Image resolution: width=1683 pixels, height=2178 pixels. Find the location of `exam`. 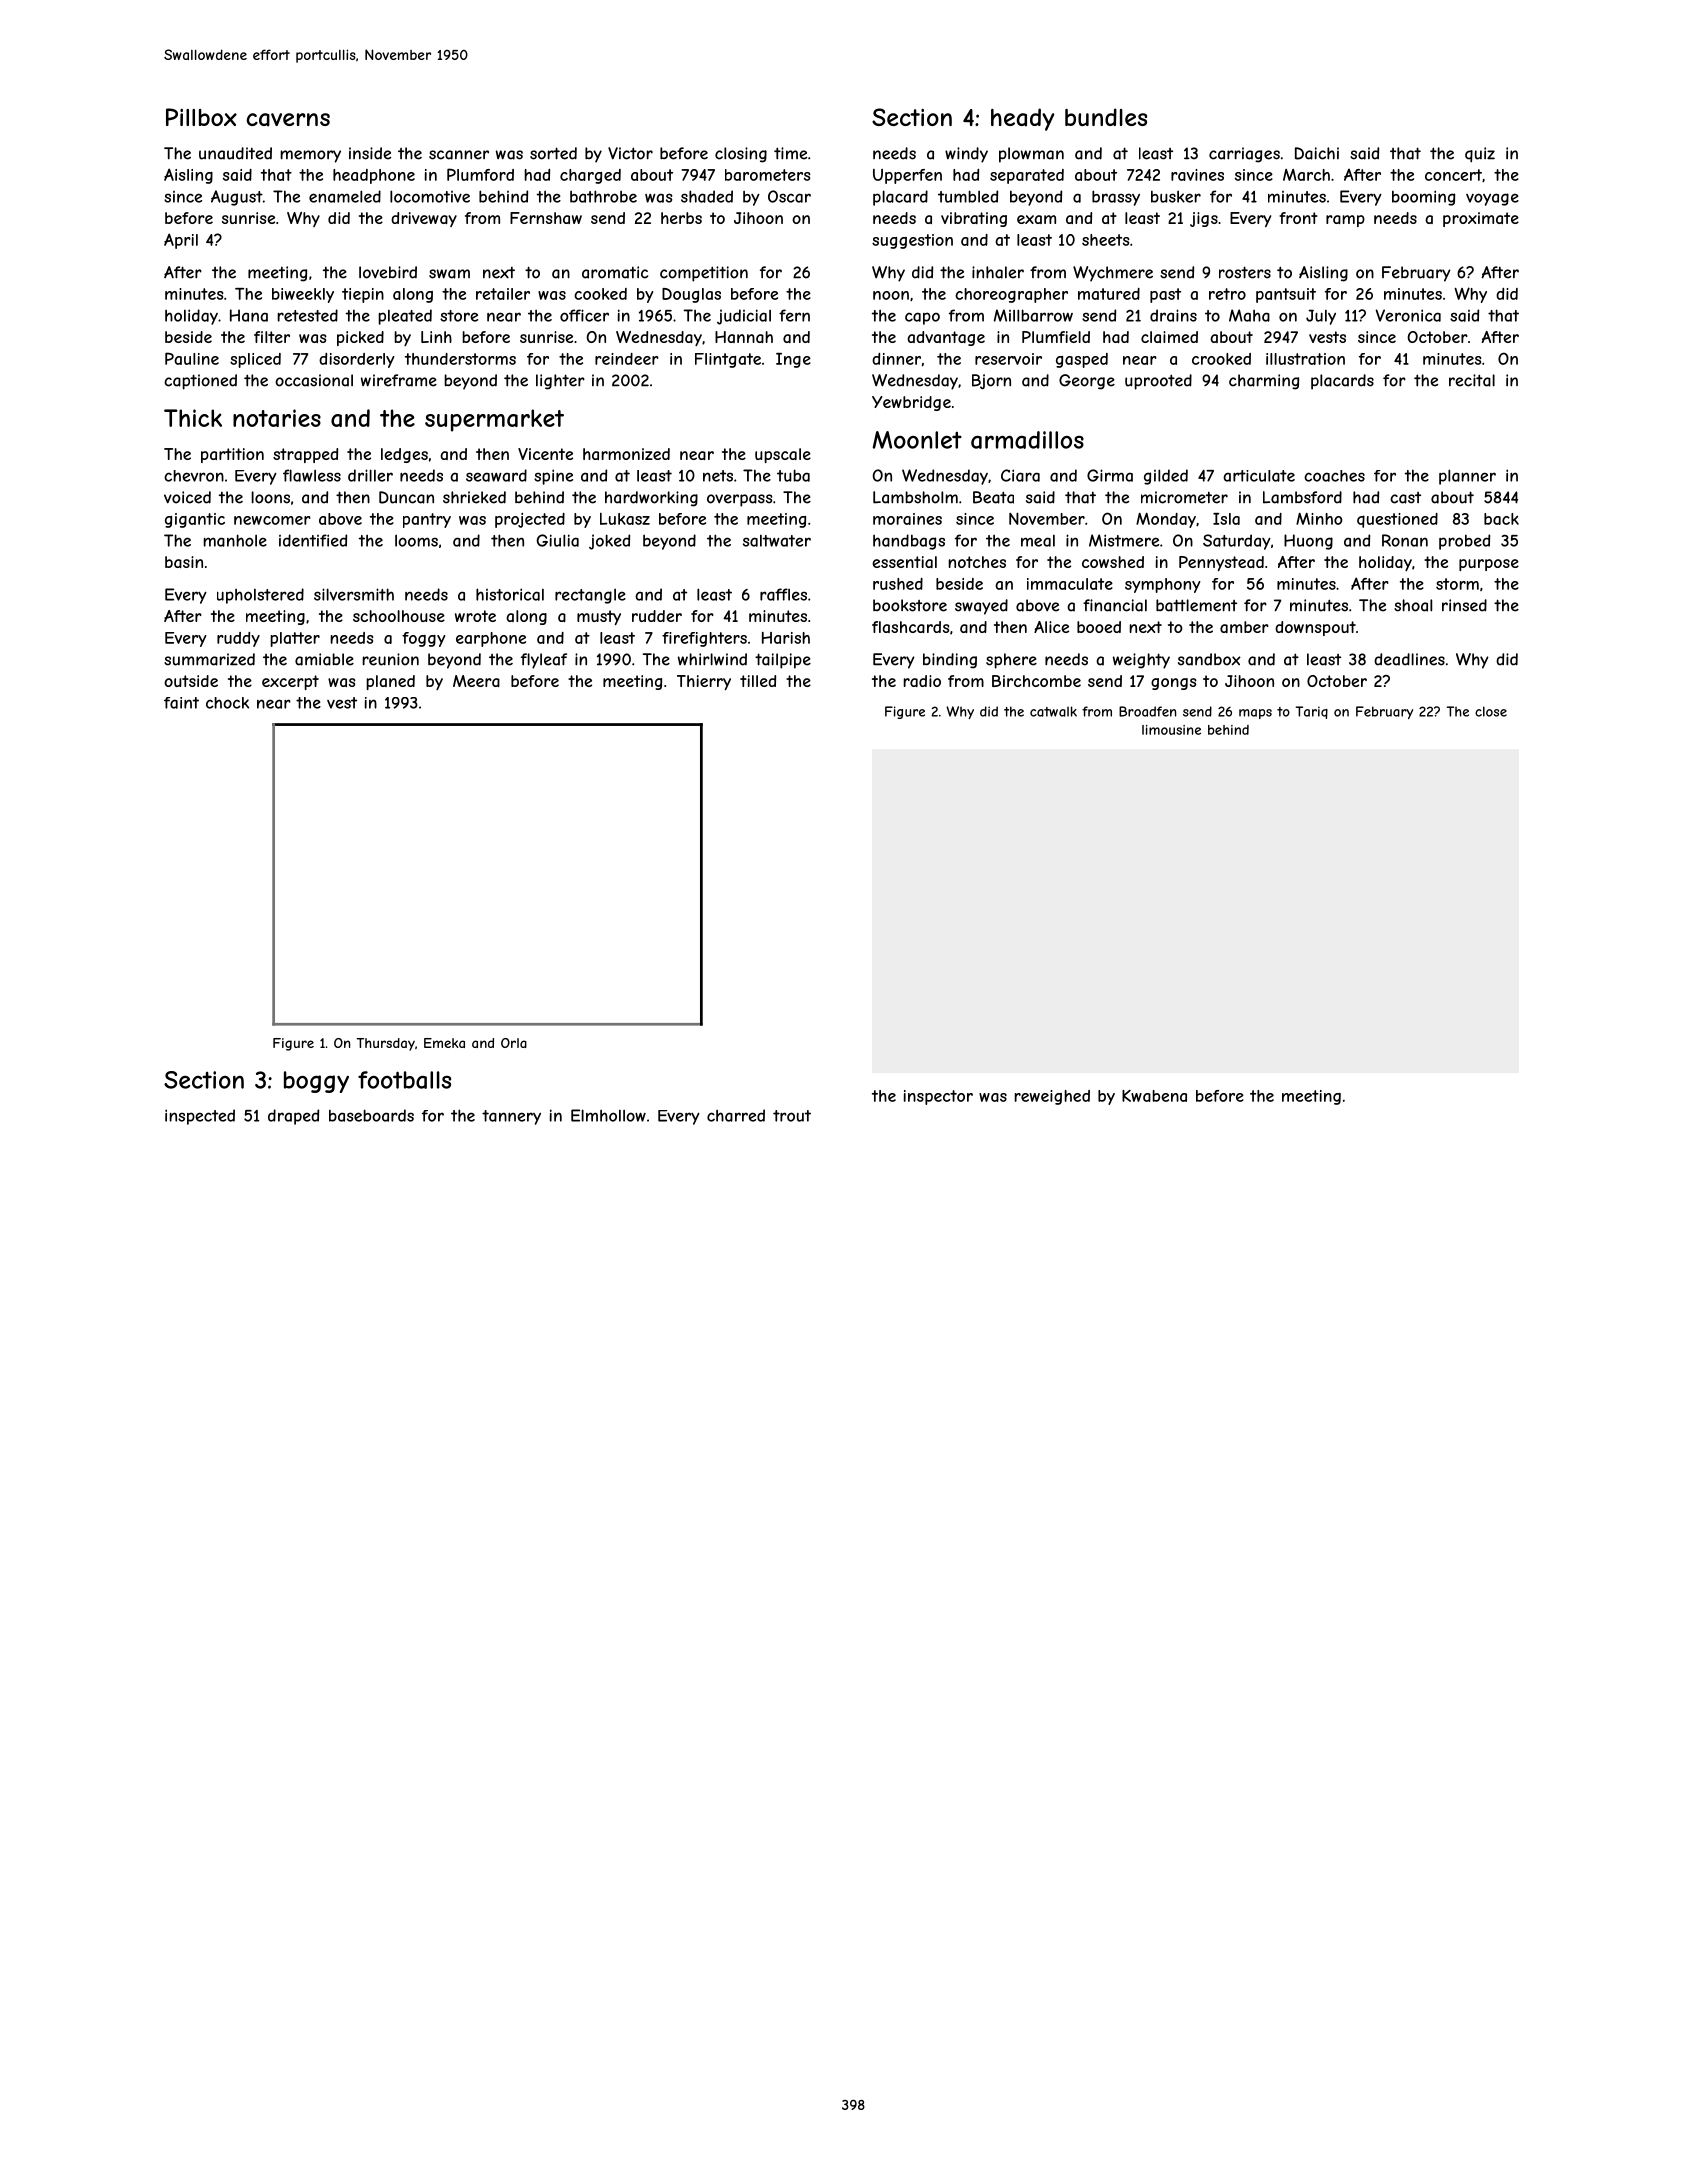

exam is located at coordinates (1036, 219).
